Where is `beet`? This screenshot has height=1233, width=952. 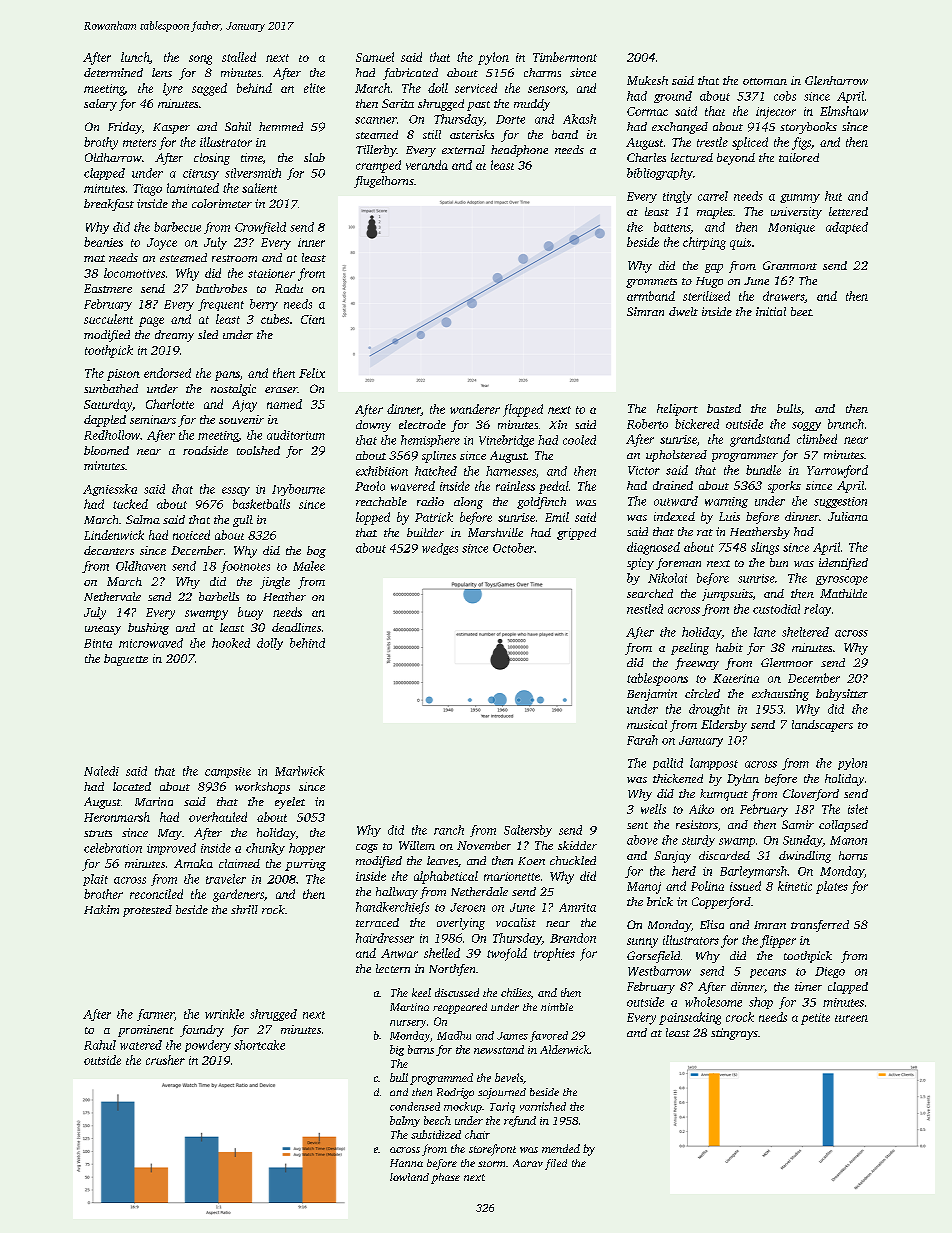
beet is located at coordinates (801, 311).
